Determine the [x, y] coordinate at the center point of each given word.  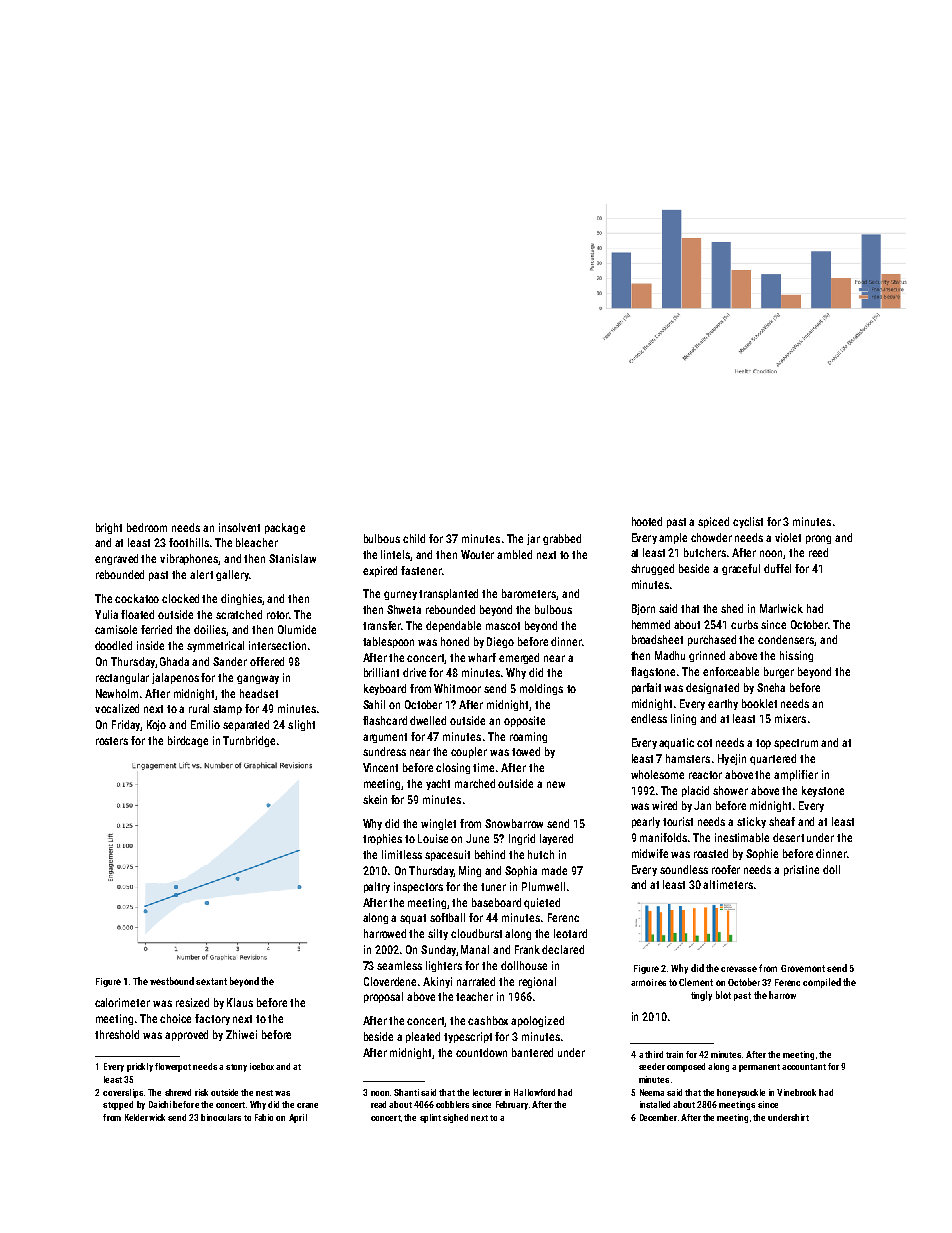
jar [533, 539]
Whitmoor [457, 688]
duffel [777, 568]
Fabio [264, 1117]
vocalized [117, 708]
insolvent [239, 527]
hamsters [688, 758]
